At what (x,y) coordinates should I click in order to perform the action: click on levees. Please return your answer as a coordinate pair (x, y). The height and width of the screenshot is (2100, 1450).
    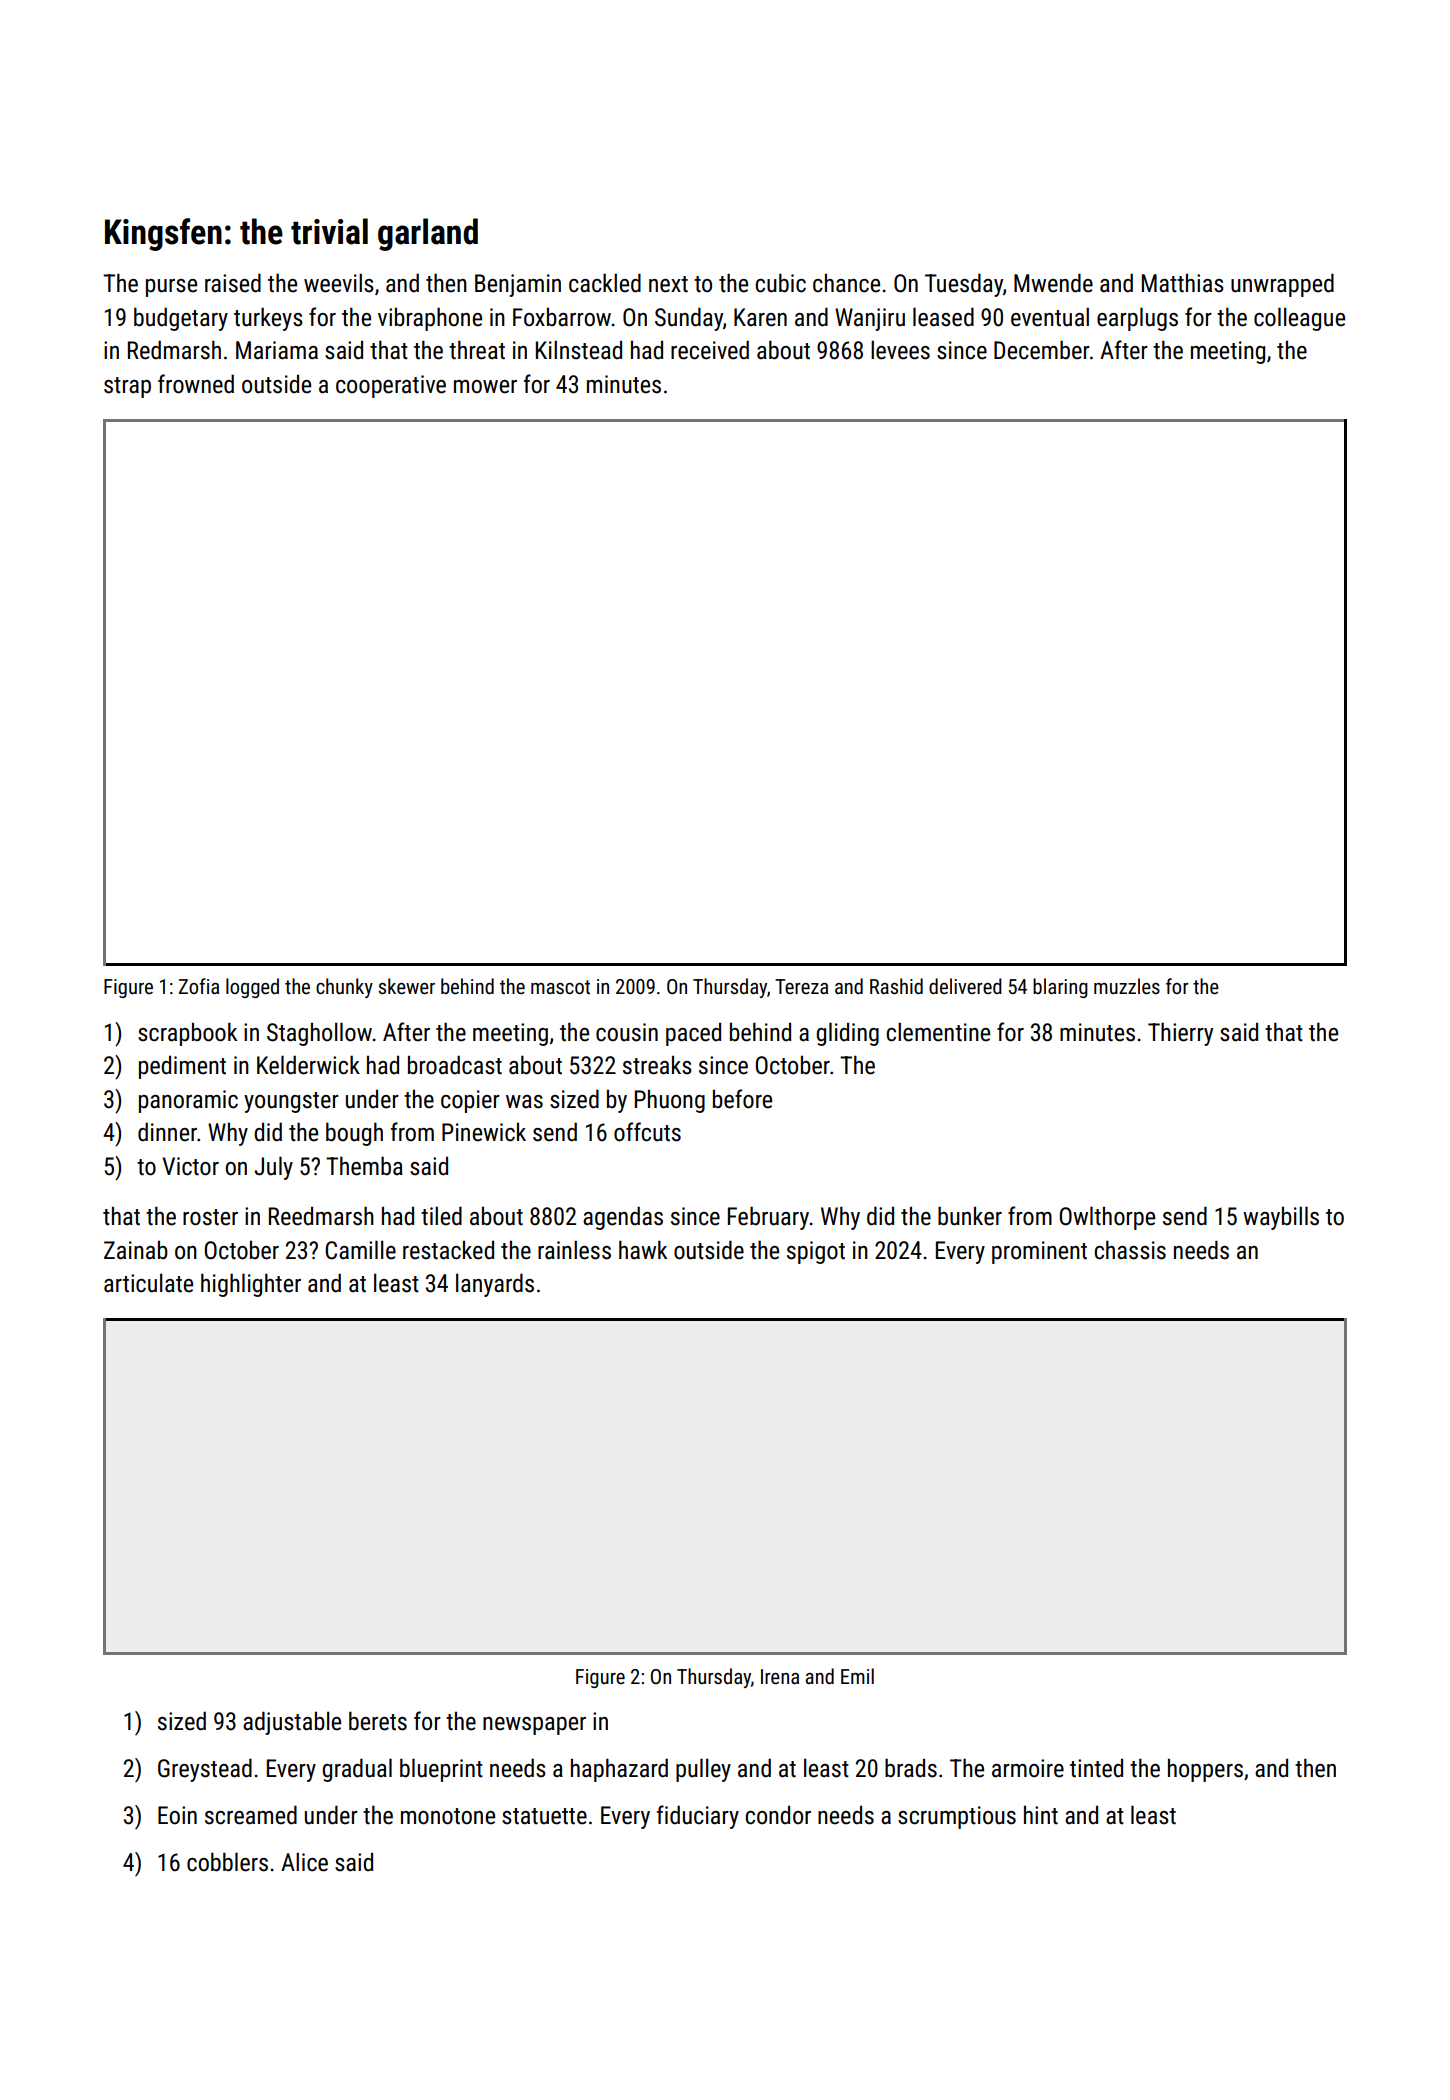
    Looking at the image, I should click on (900, 350).
